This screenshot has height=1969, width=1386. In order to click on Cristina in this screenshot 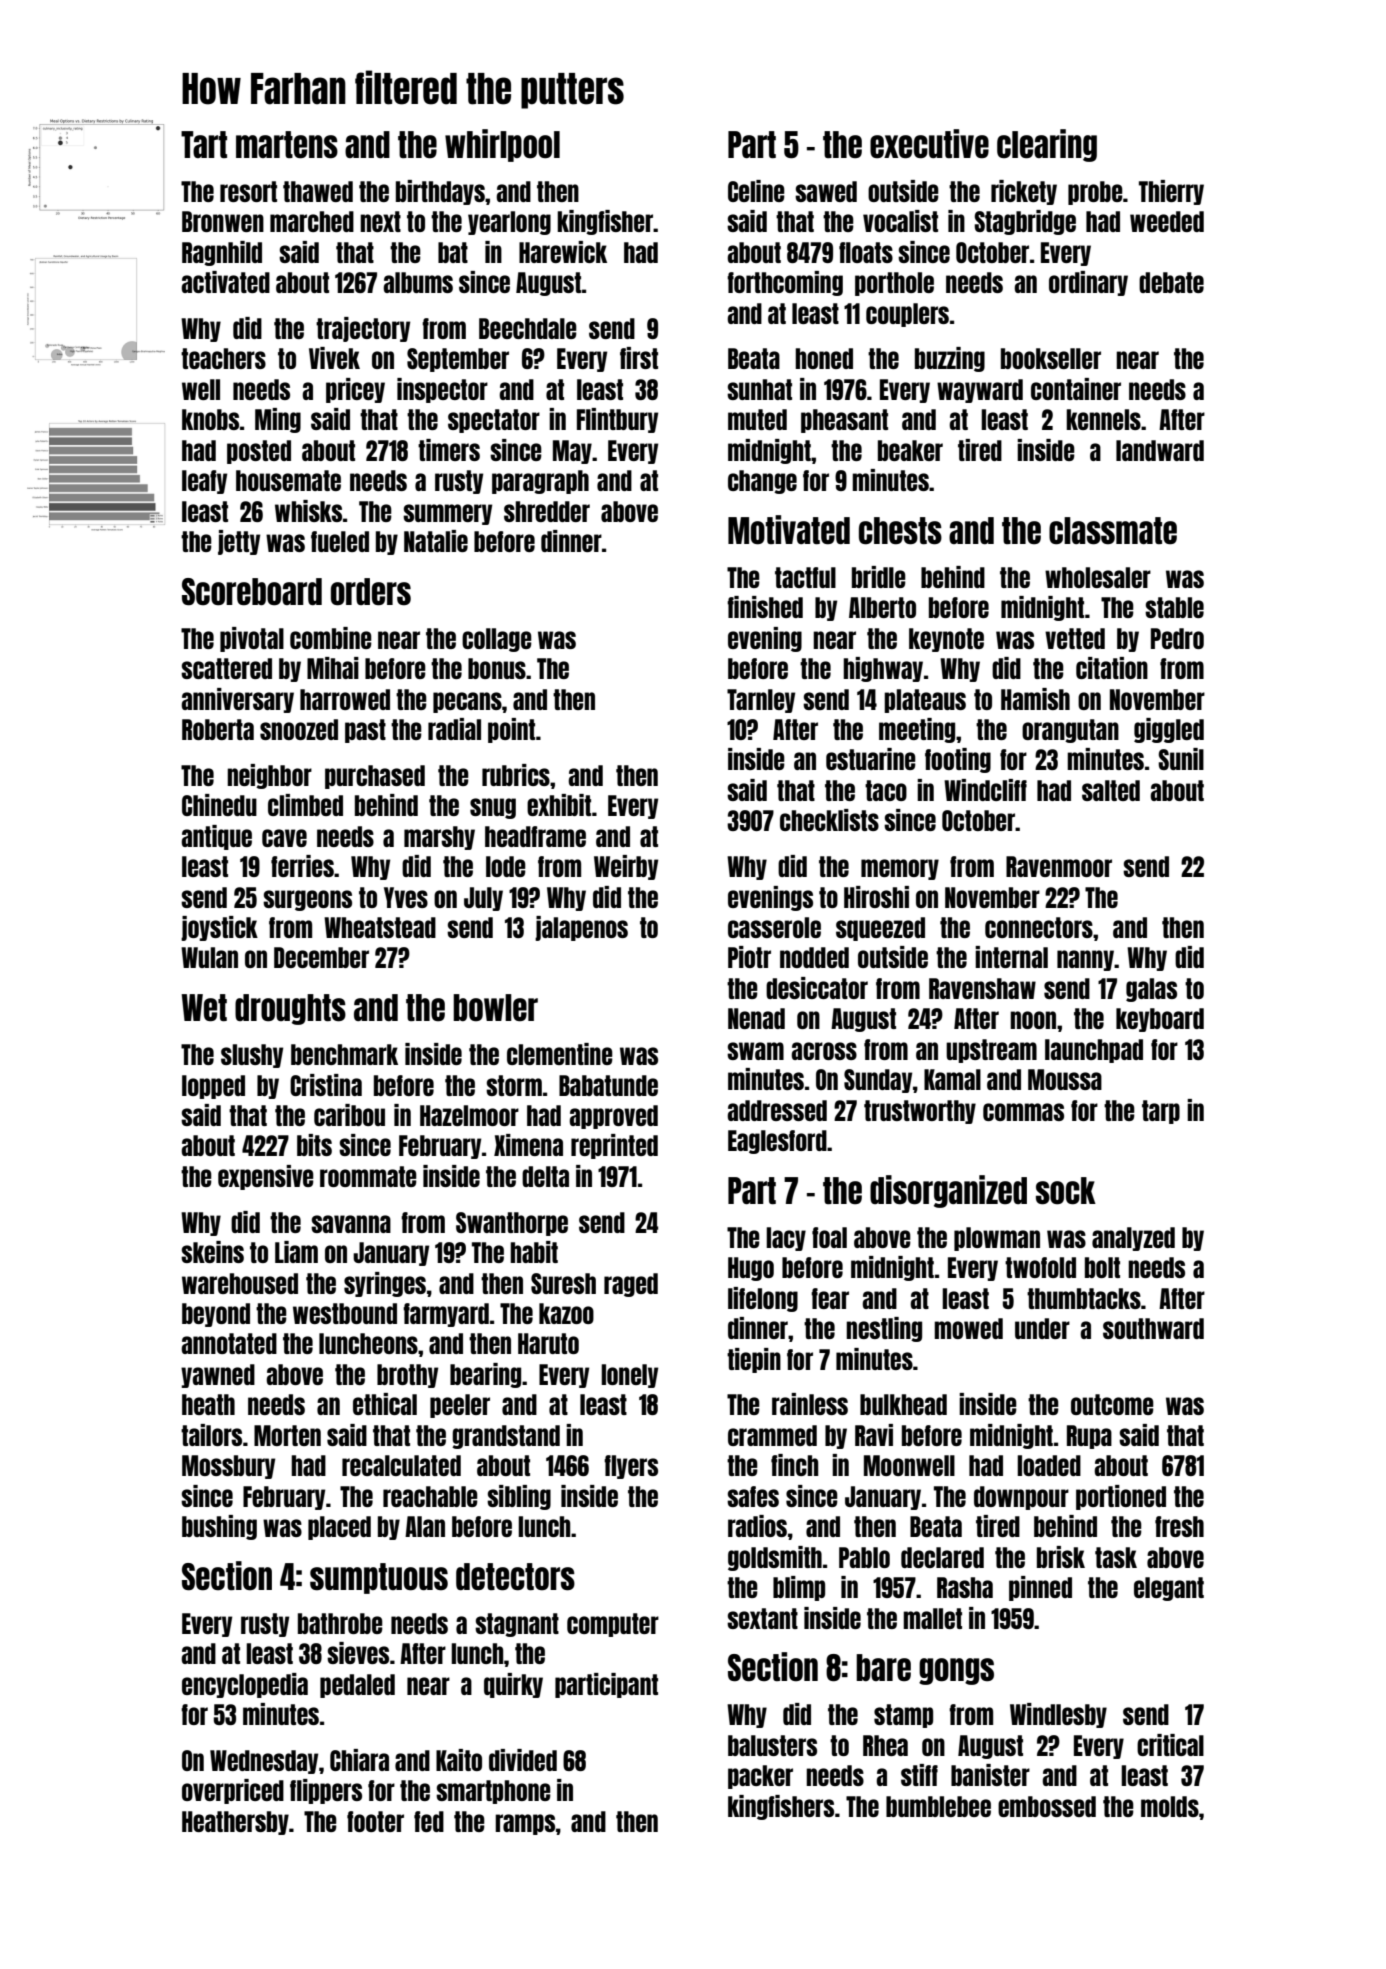, I will do `click(326, 1085)`.
